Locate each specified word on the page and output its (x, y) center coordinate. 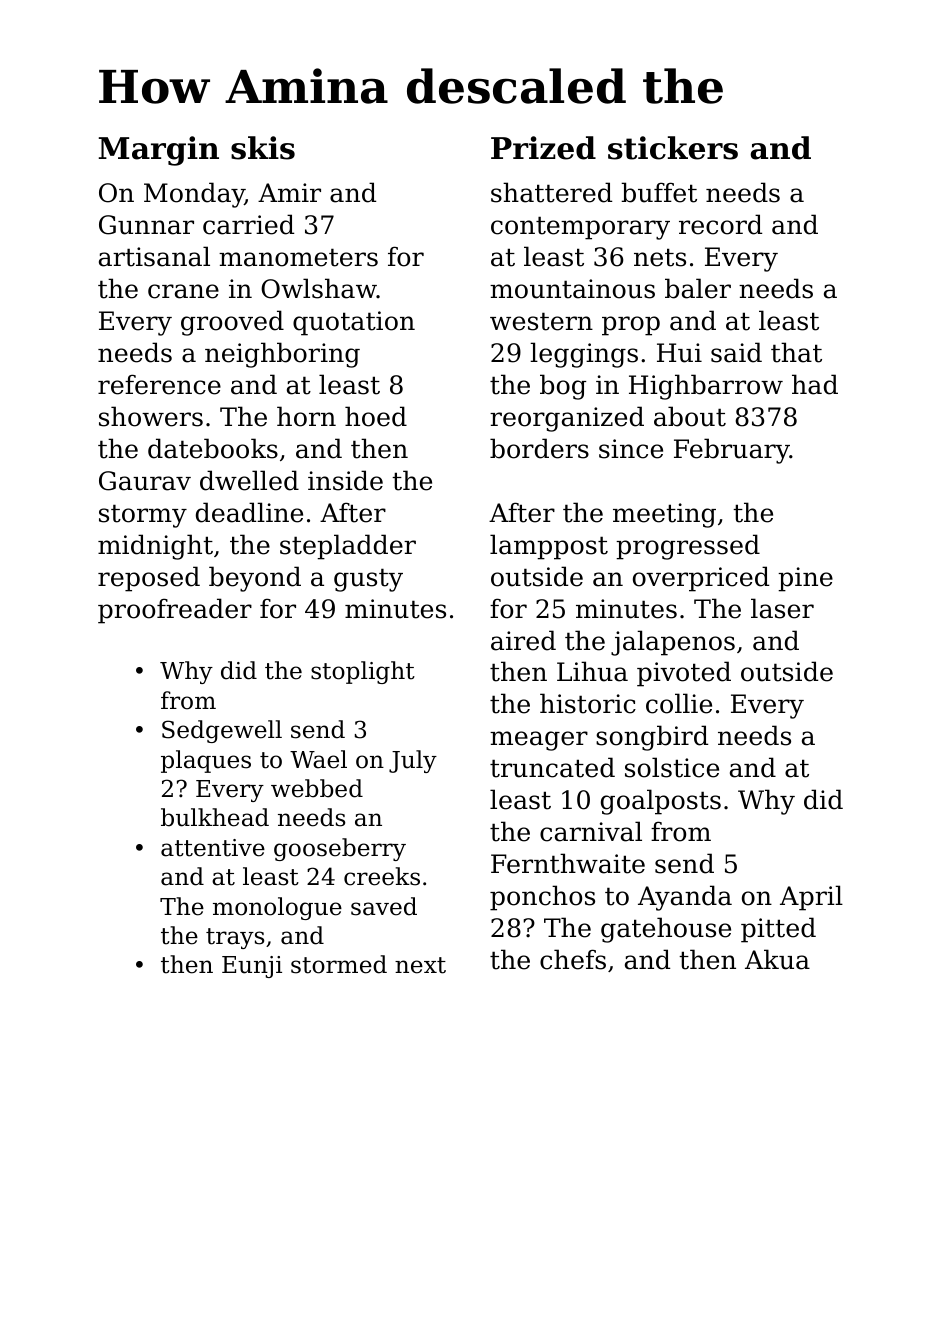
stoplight (363, 672)
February (732, 451)
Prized (543, 148)
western (541, 321)
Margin (159, 151)
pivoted (684, 674)
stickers (673, 148)
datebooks (213, 448)
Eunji (252, 967)
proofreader (175, 611)
